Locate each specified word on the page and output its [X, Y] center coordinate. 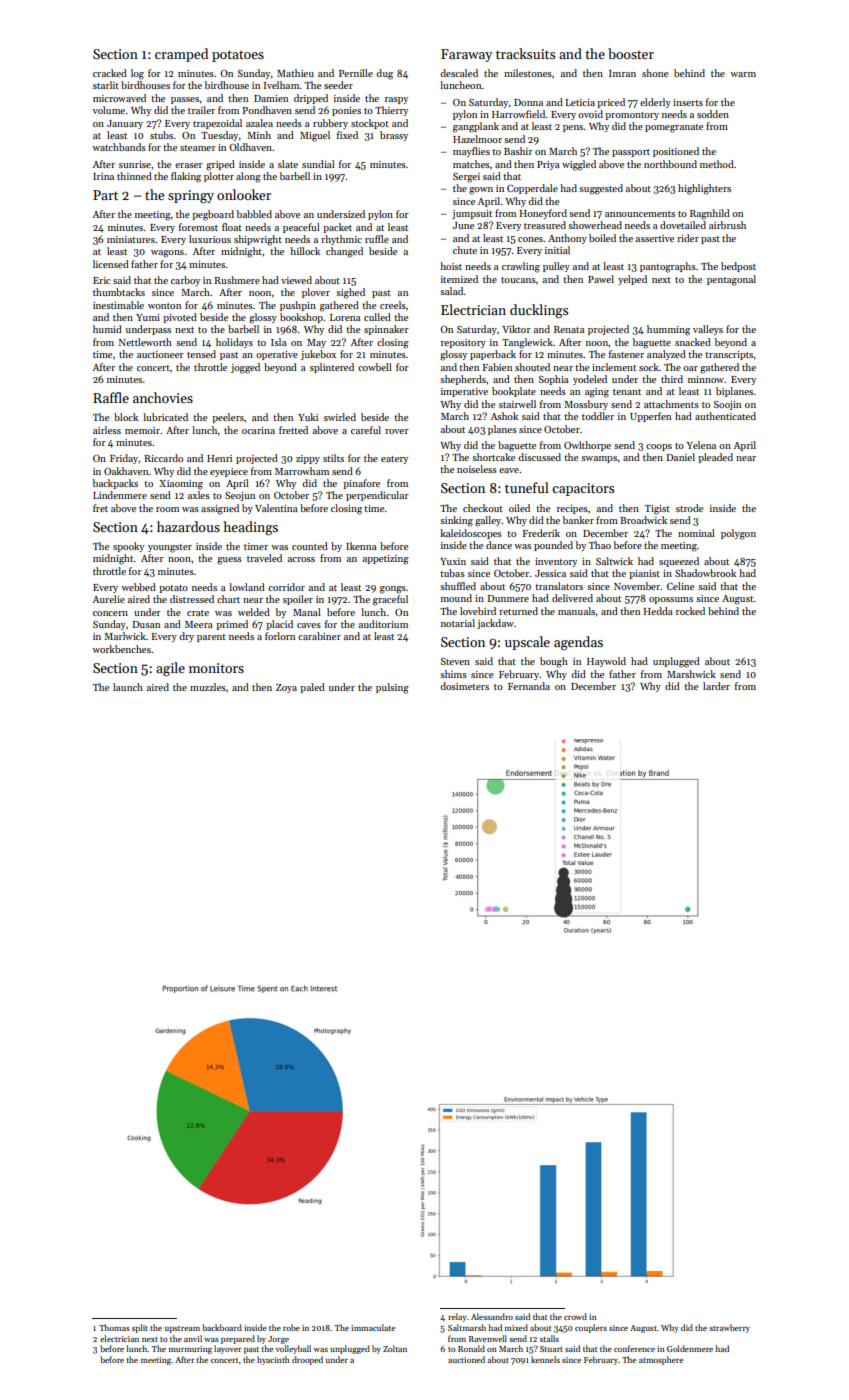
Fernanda [529, 686]
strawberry [729, 1328]
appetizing [386, 560]
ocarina [258, 430]
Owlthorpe [587, 446]
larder [716, 686]
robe [291, 1327]
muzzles [208, 687]
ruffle [377, 239]
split [140, 1328]
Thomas [114, 1327]
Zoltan [395, 1348]
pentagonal [731, 280]
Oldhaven [250, 147]
